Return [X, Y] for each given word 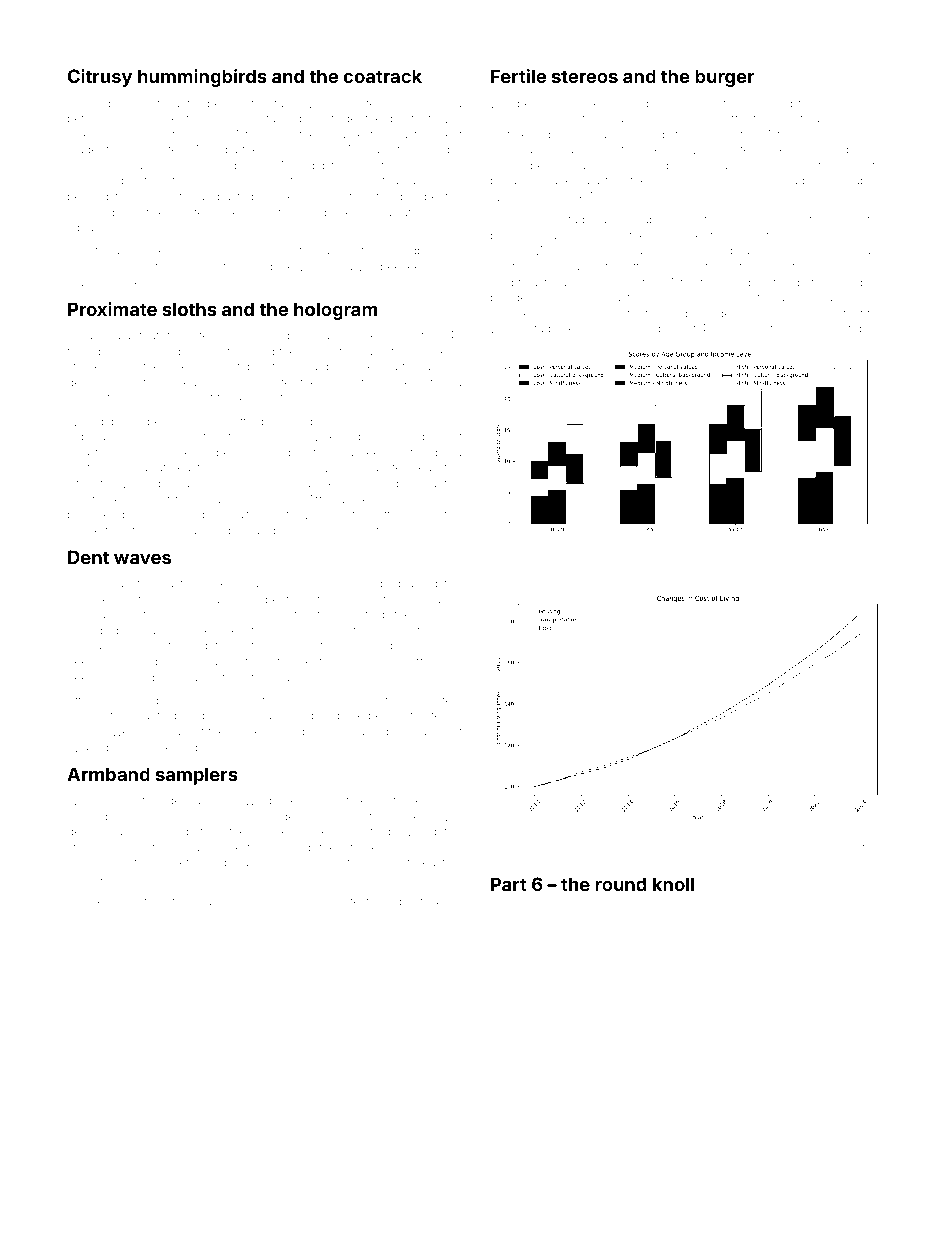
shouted [804, 219]
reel [363, 166]
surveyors [857, 553]
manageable [292, 864]
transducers [99, 351]
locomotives [762, 328]
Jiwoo [236, 483]
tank [286, 103]
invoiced [637, 328]
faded [446, 382]
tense [446, 716]
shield [337, 452]
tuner [229, 646]
